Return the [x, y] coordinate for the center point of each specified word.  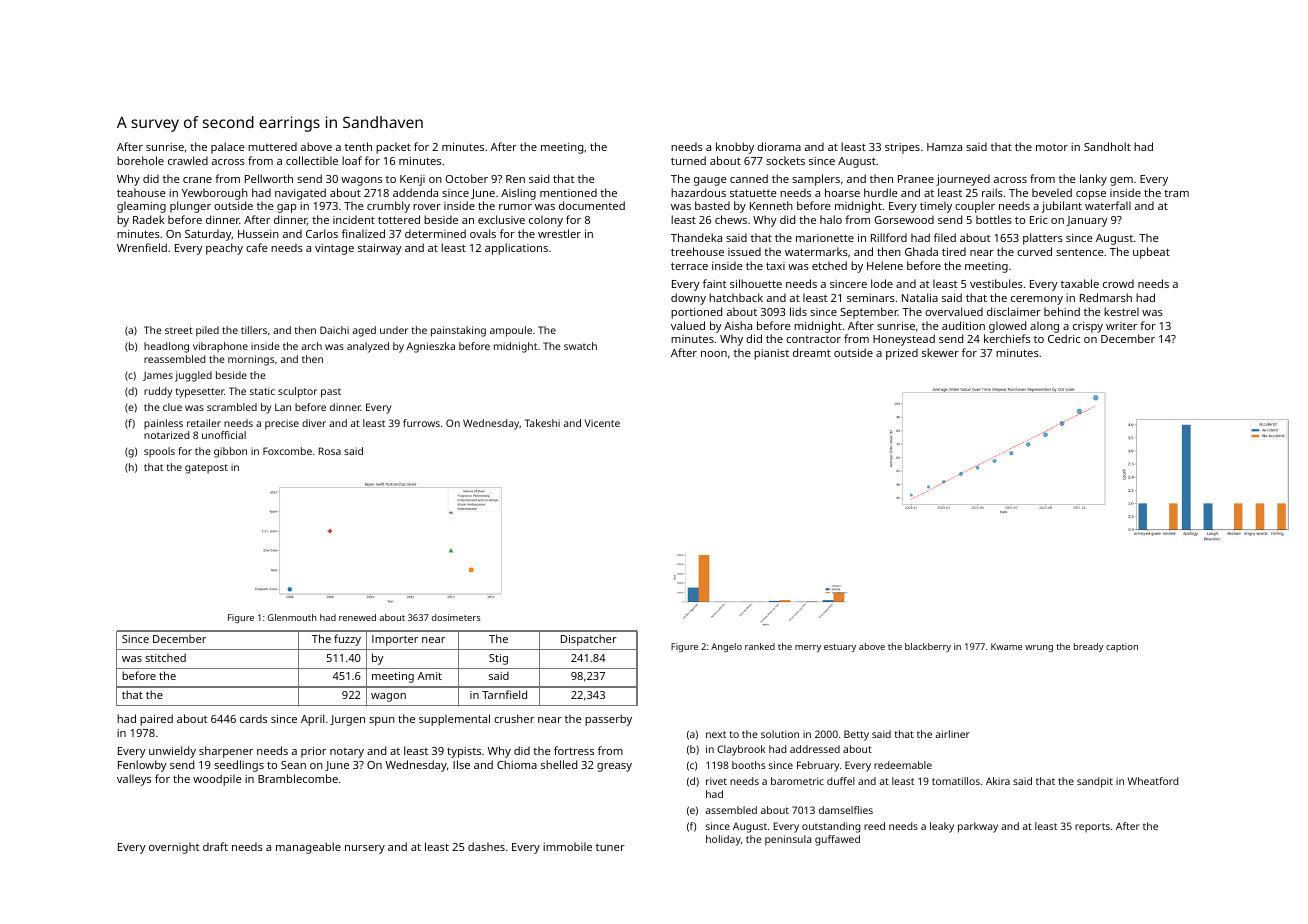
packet [393, 148]
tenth [358, 146]
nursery [365, 849]
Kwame [1006, 646]
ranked [760, 646]
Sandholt [1107, 146]
